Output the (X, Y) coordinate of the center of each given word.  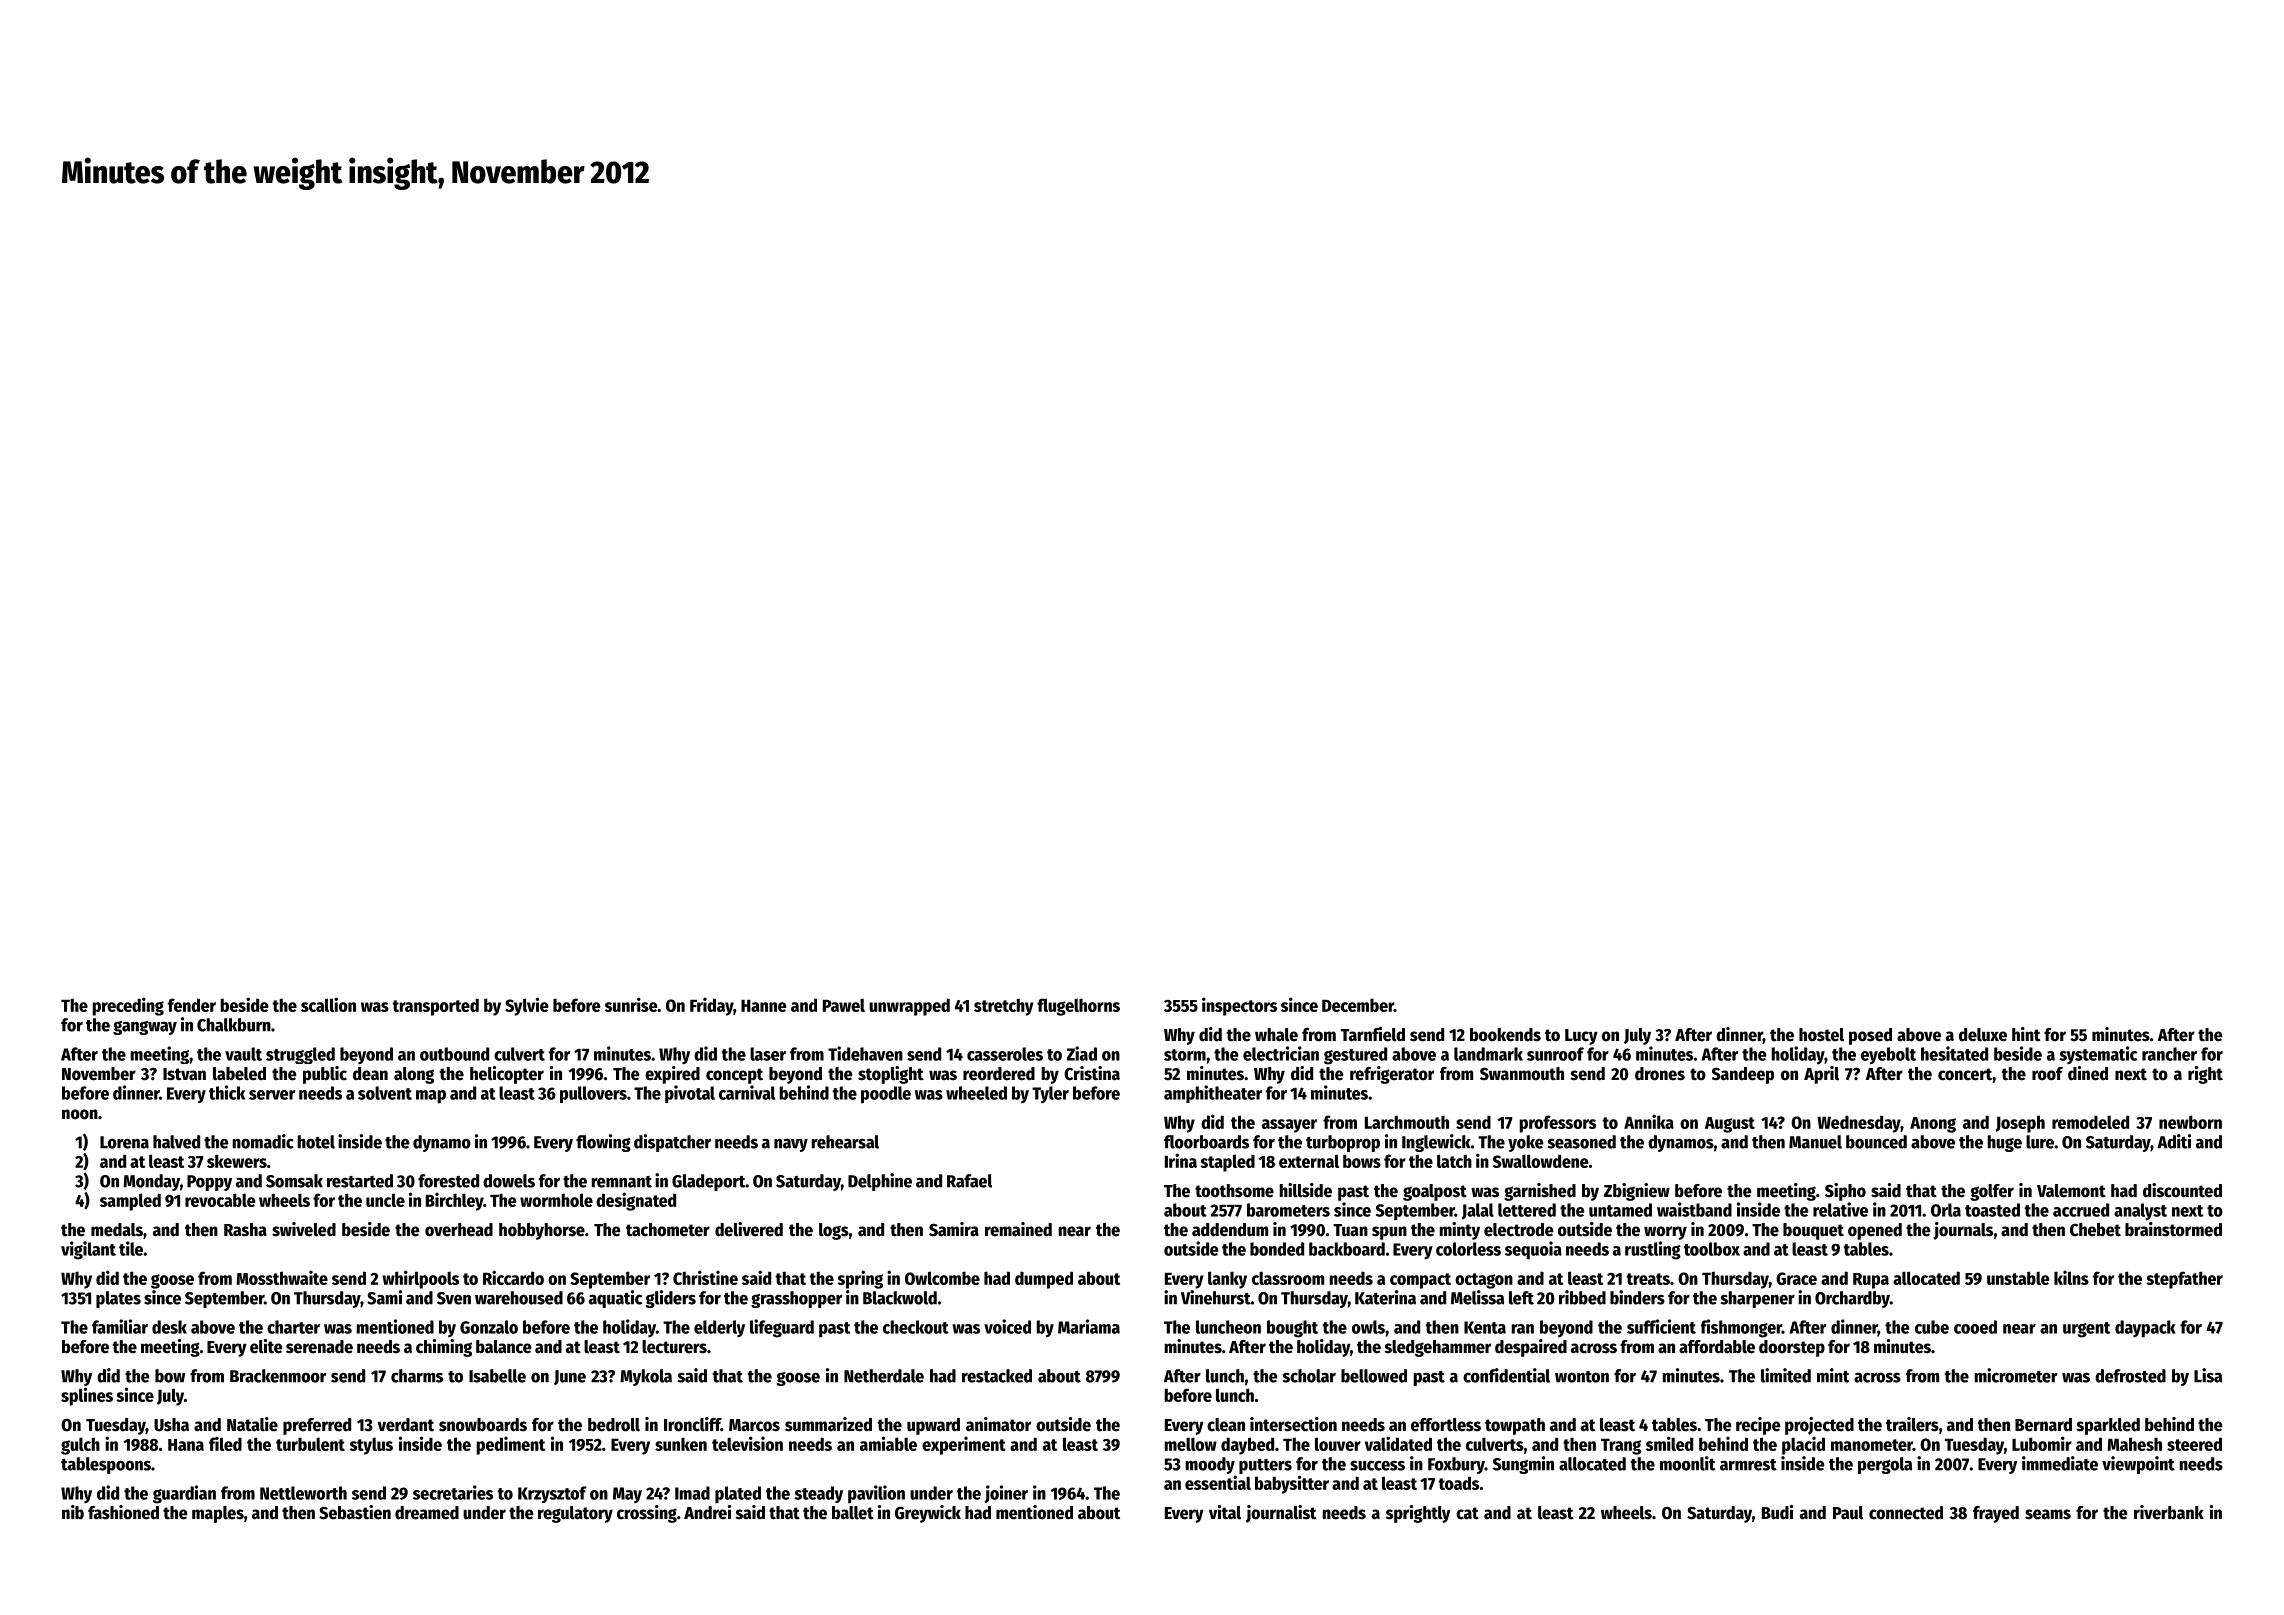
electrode (1519, 1230)
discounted (2182, 1190)
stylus (371, 1446)
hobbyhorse (542, 1231)
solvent (385, 1093)
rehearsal (845, 1142)
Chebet (2095, 1230)
